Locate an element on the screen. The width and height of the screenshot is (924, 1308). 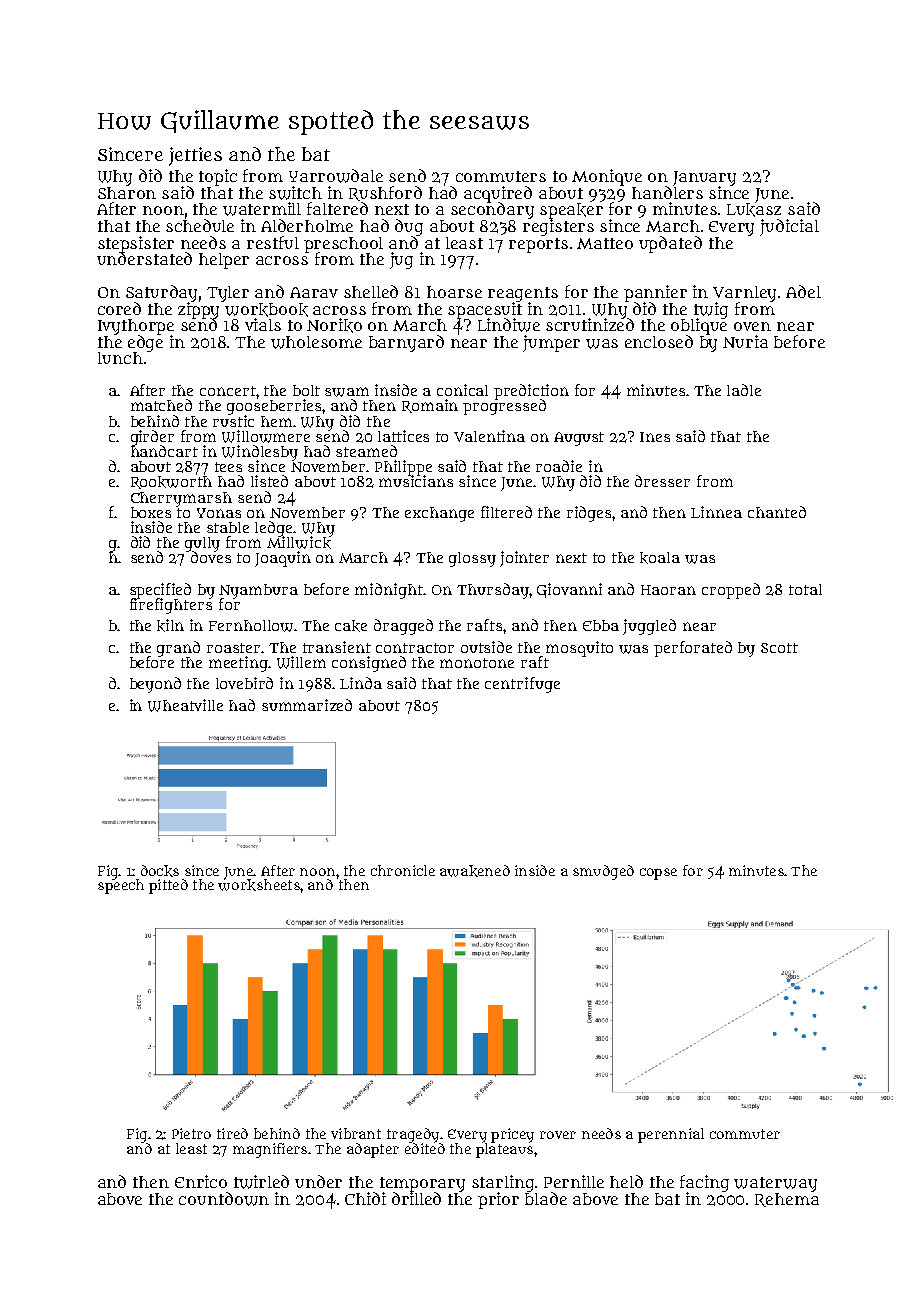
Scott is located at coordinates (779, 648).
